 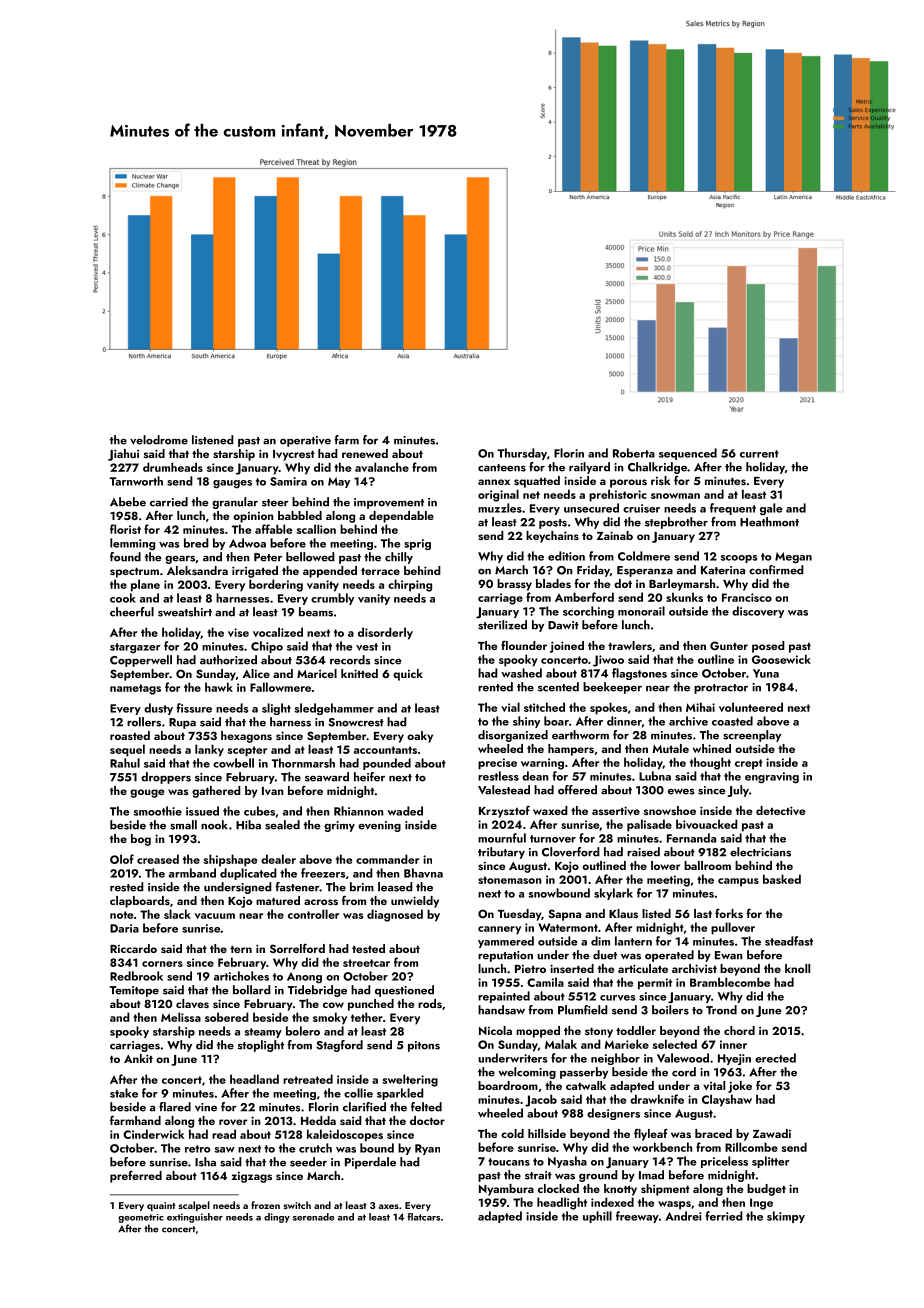 What do you see at coordinates (134, 573) in the page?
I see `spectrum` at bounding box center [134, 573].
